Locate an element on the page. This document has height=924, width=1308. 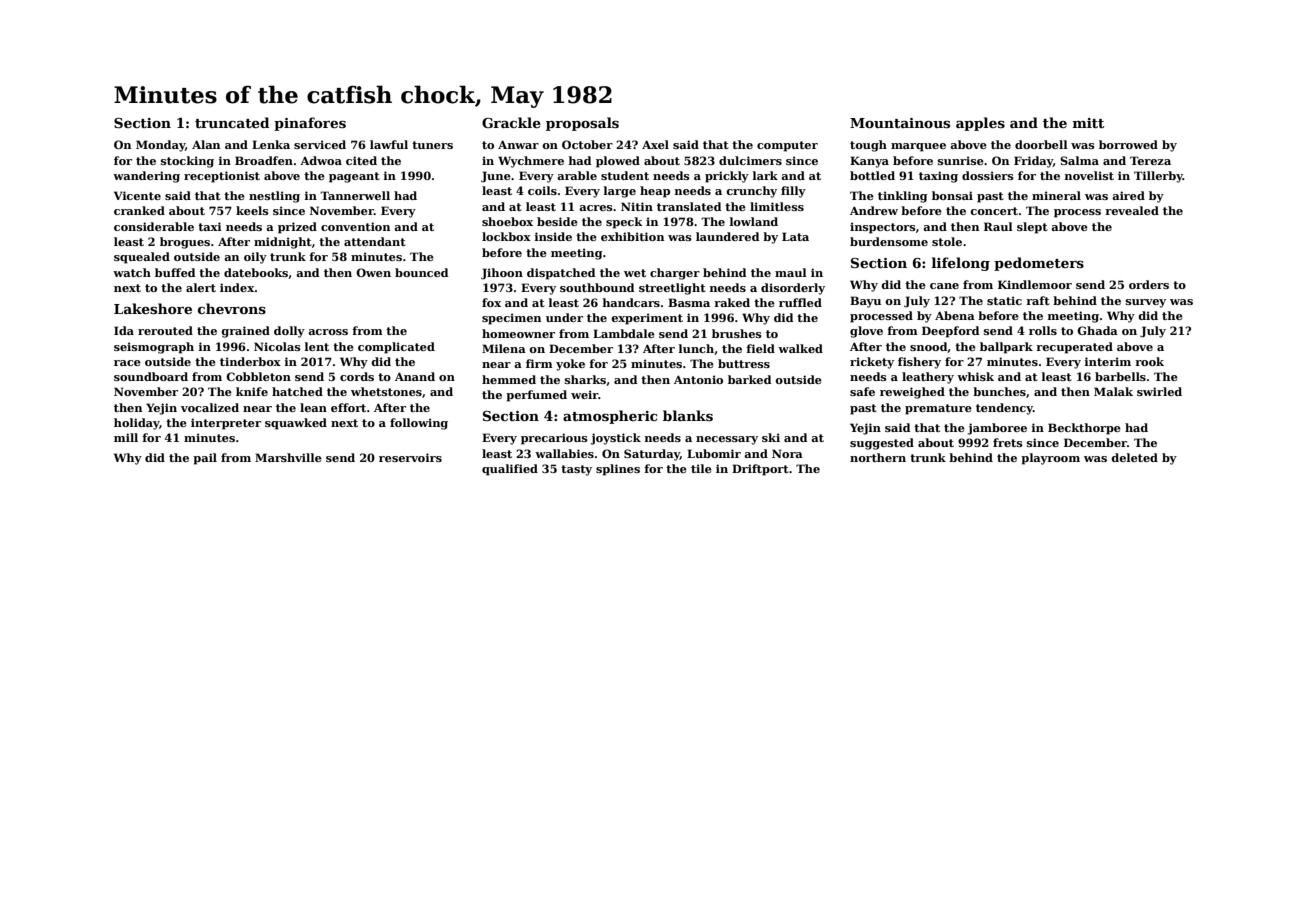
mitt is located at coordinates (1088, 123).
